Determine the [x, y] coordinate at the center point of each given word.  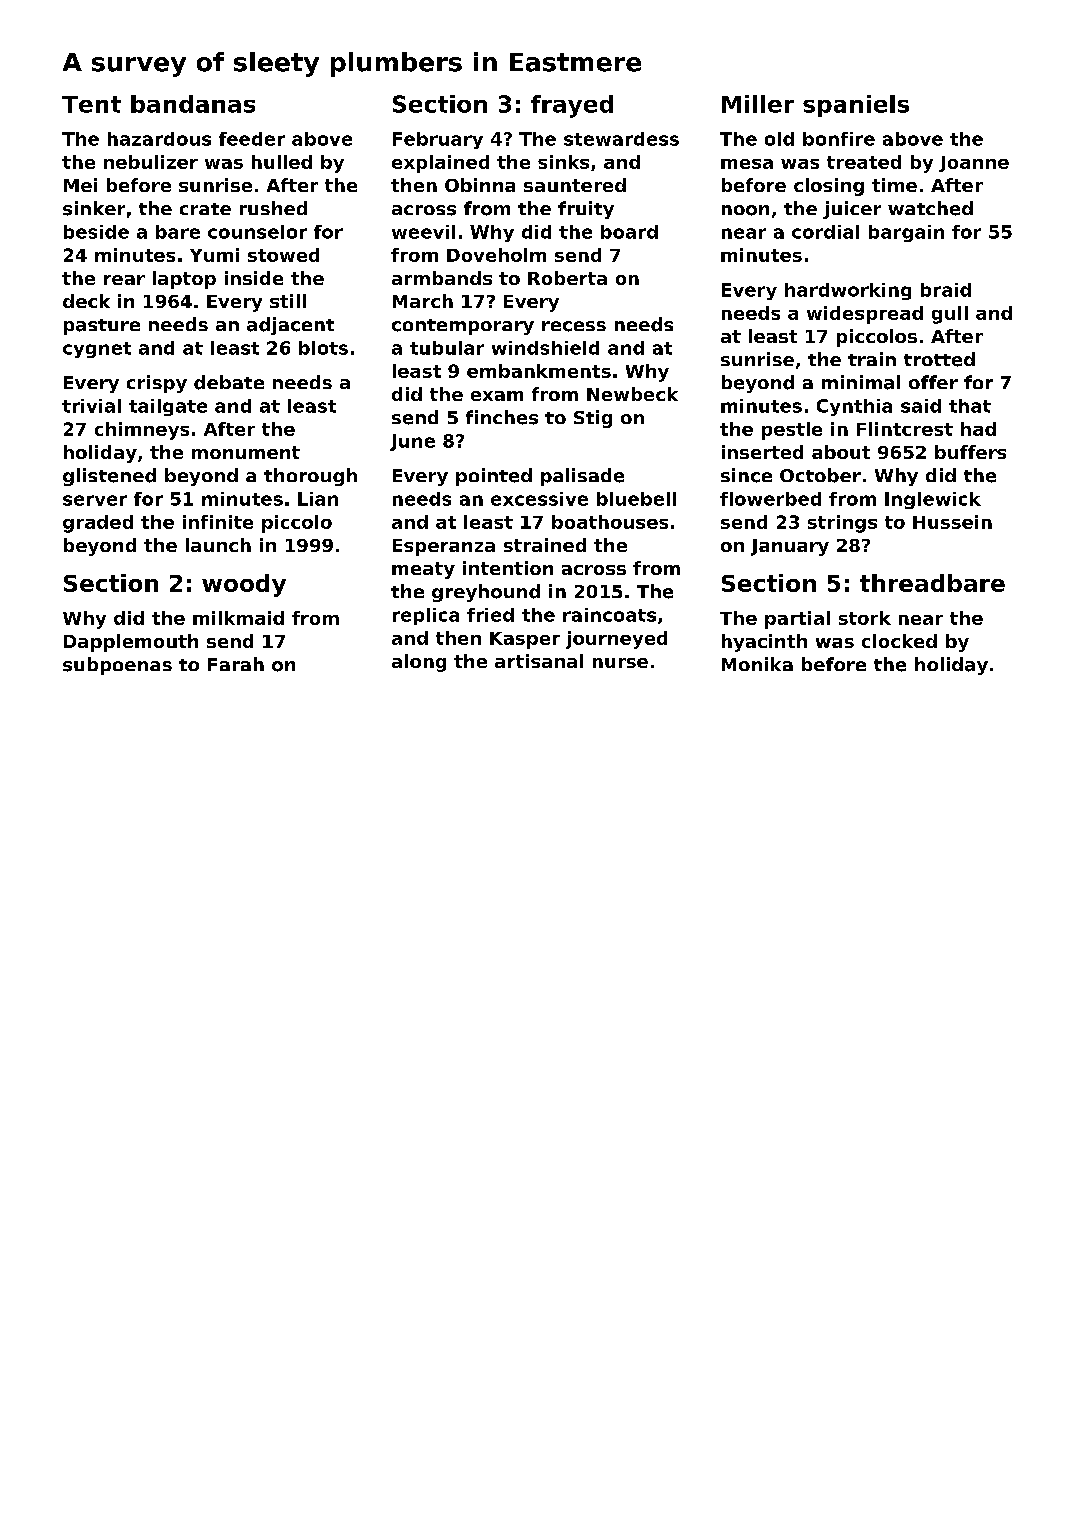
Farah [236, 664]
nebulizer [151, 162]
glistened [109, 477]
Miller [758, 104]
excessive [539, 499]
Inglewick [933, 500]
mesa [747, 164]
